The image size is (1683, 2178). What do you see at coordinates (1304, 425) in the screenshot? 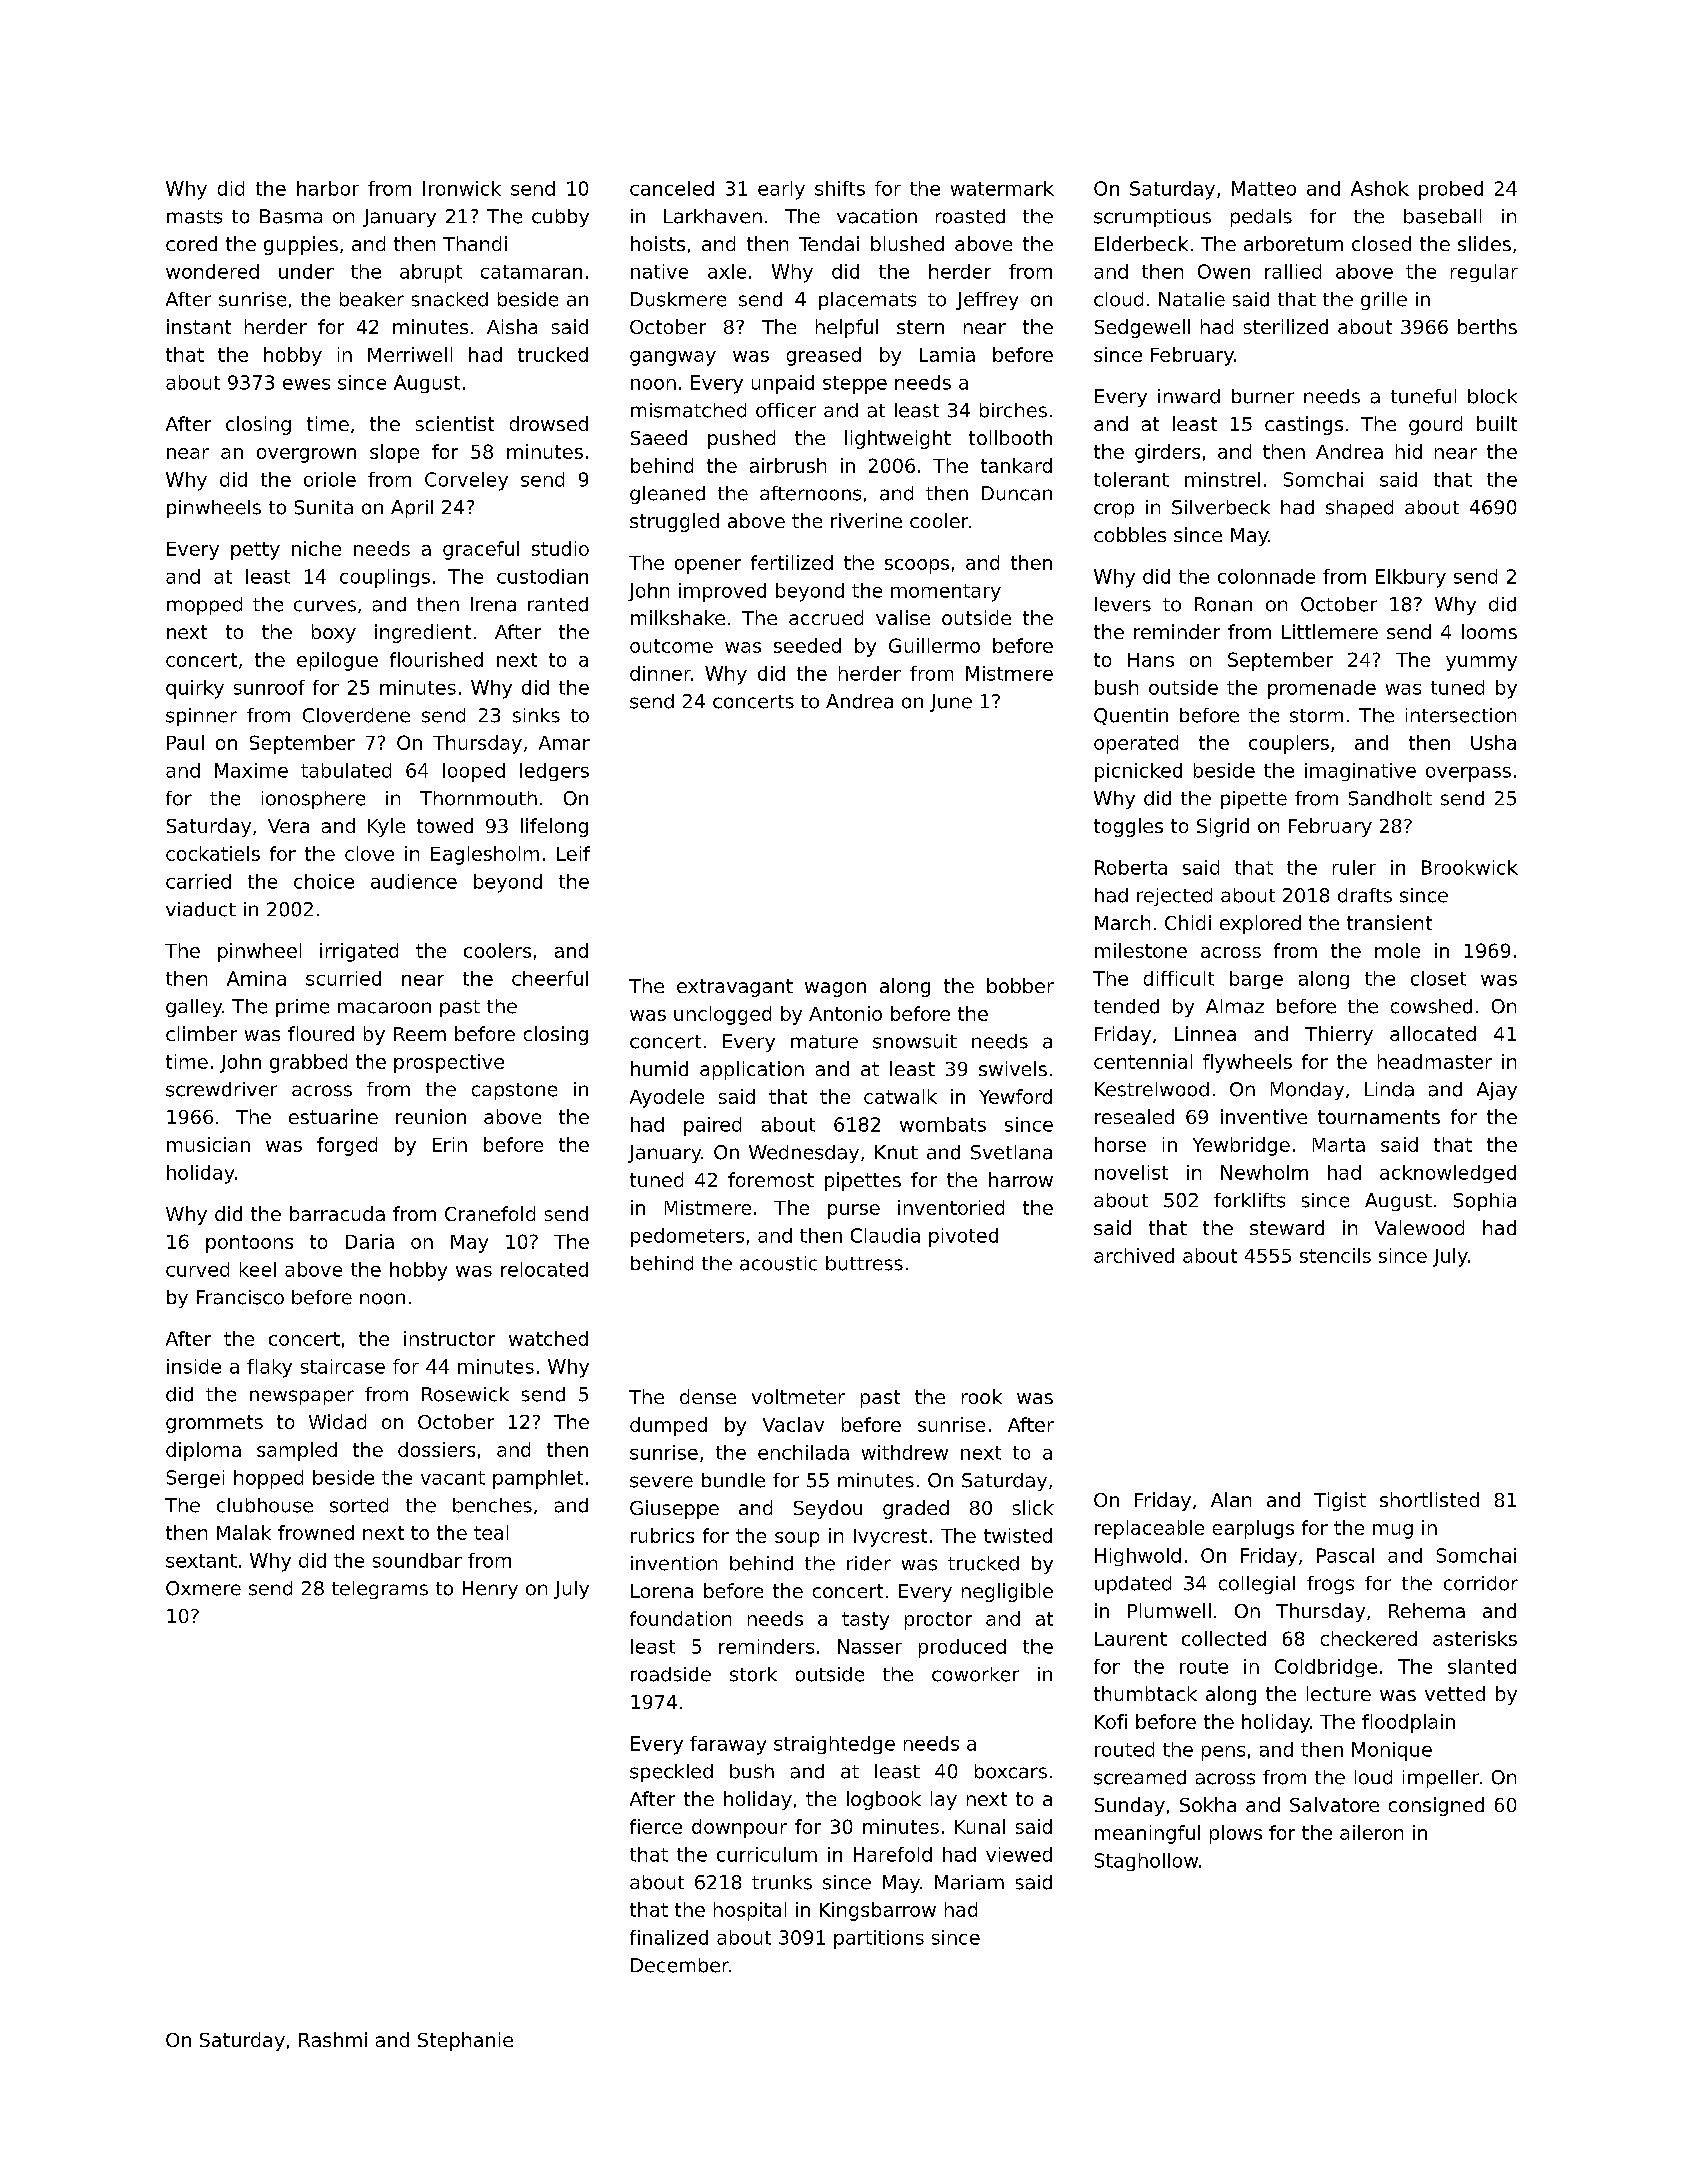
I see `castings` at bounding box center [1304, 425].
